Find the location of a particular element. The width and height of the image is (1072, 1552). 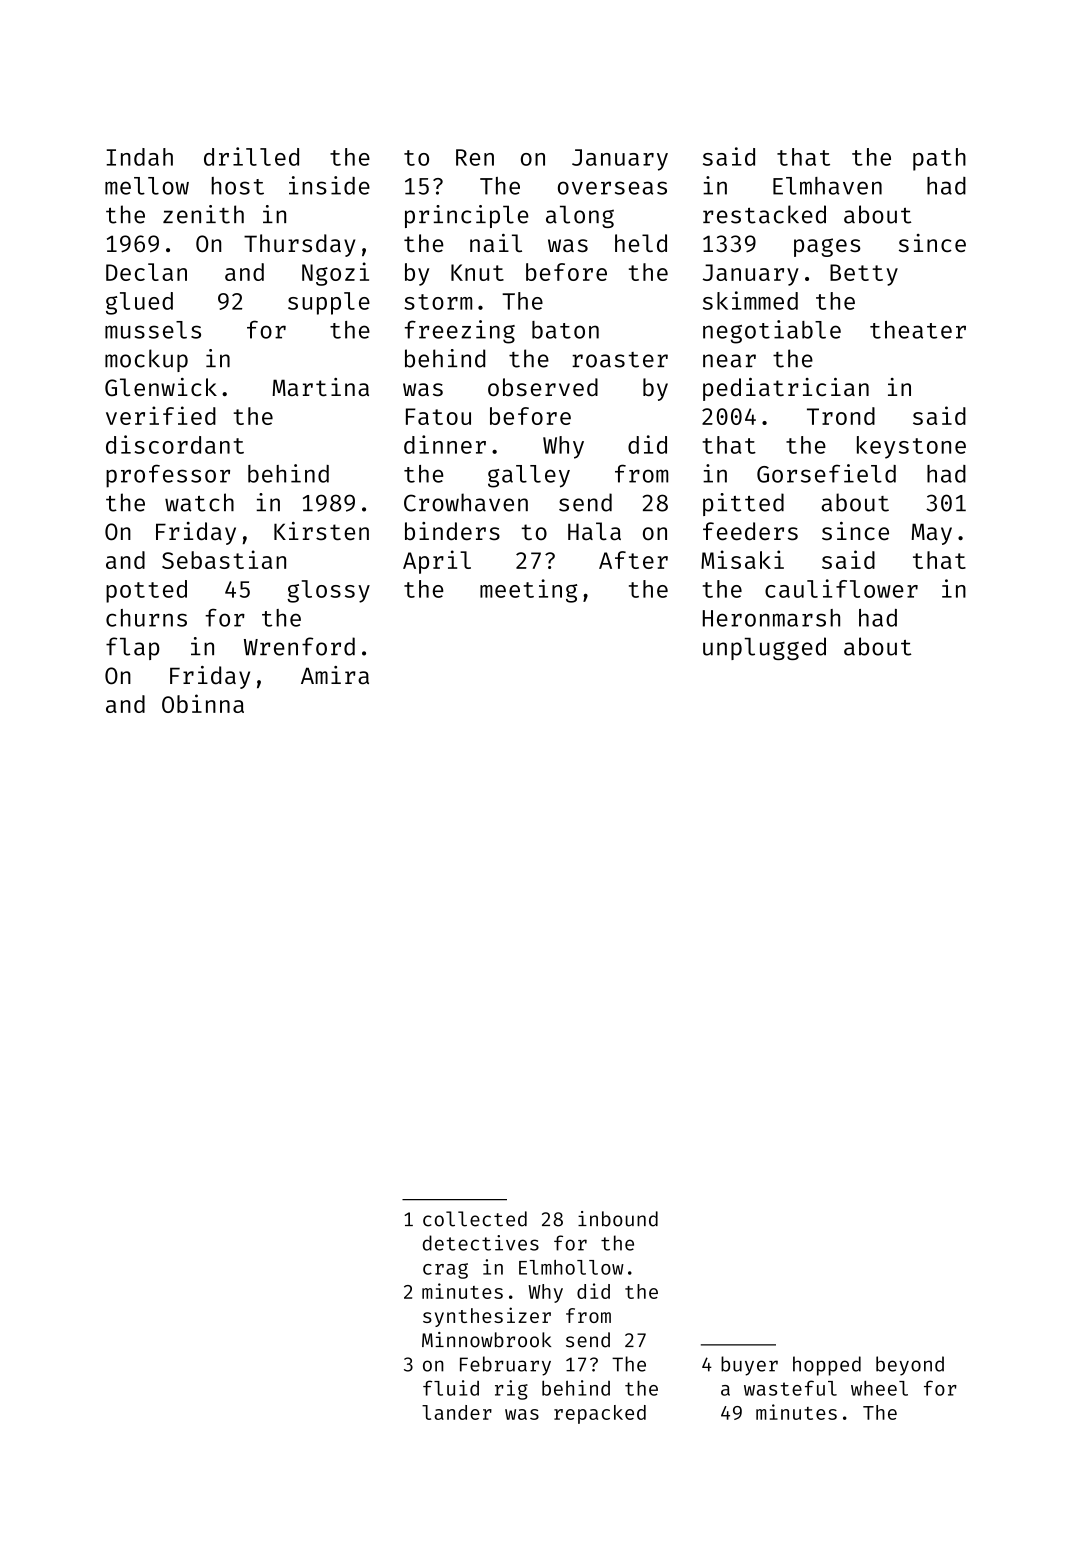

fluid is located at coordinates (451, 1388).
